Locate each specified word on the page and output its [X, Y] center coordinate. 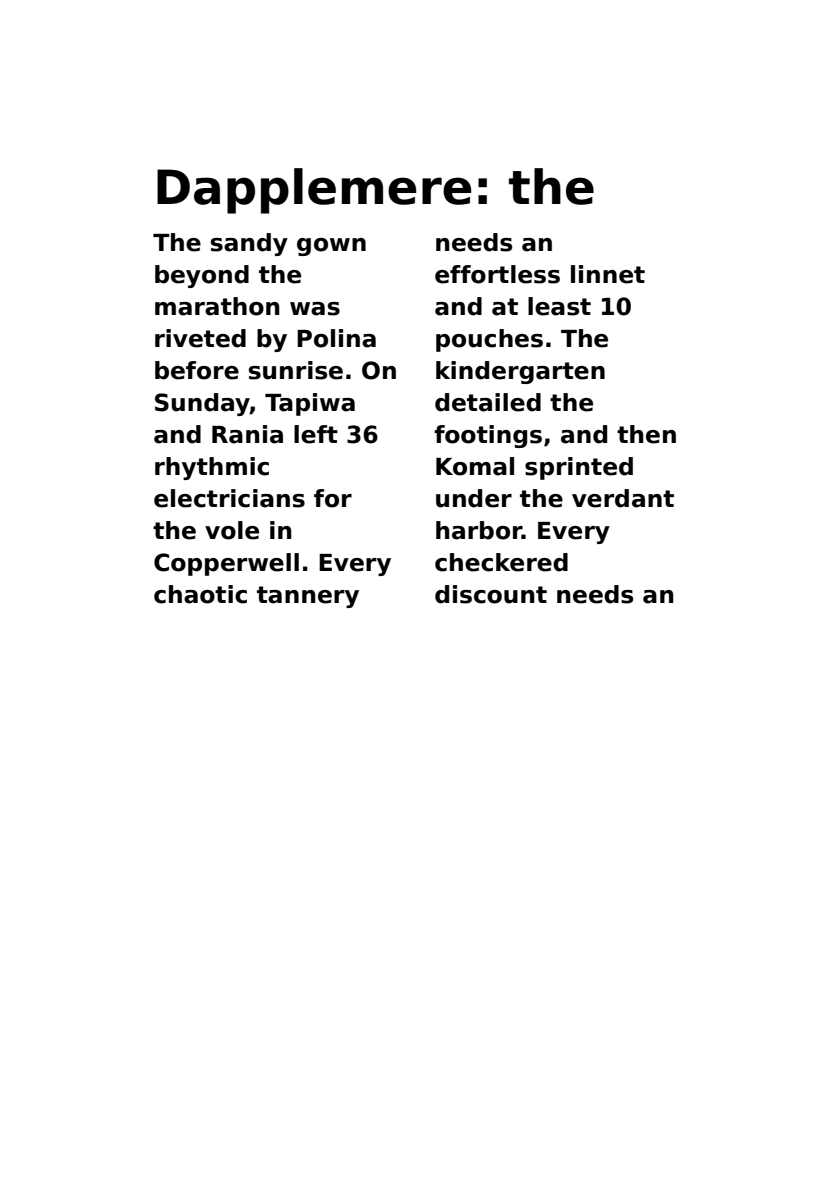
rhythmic [212, 468]
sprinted [579, 468]
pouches [489, 340]
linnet [608, 274]
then [646, 434]
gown [331, 247]
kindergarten [520, 372]
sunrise [296, 370]
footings [488, 436]
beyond [202, 276]
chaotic [200, 594]
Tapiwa [310, 404]
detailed [488, 402]
